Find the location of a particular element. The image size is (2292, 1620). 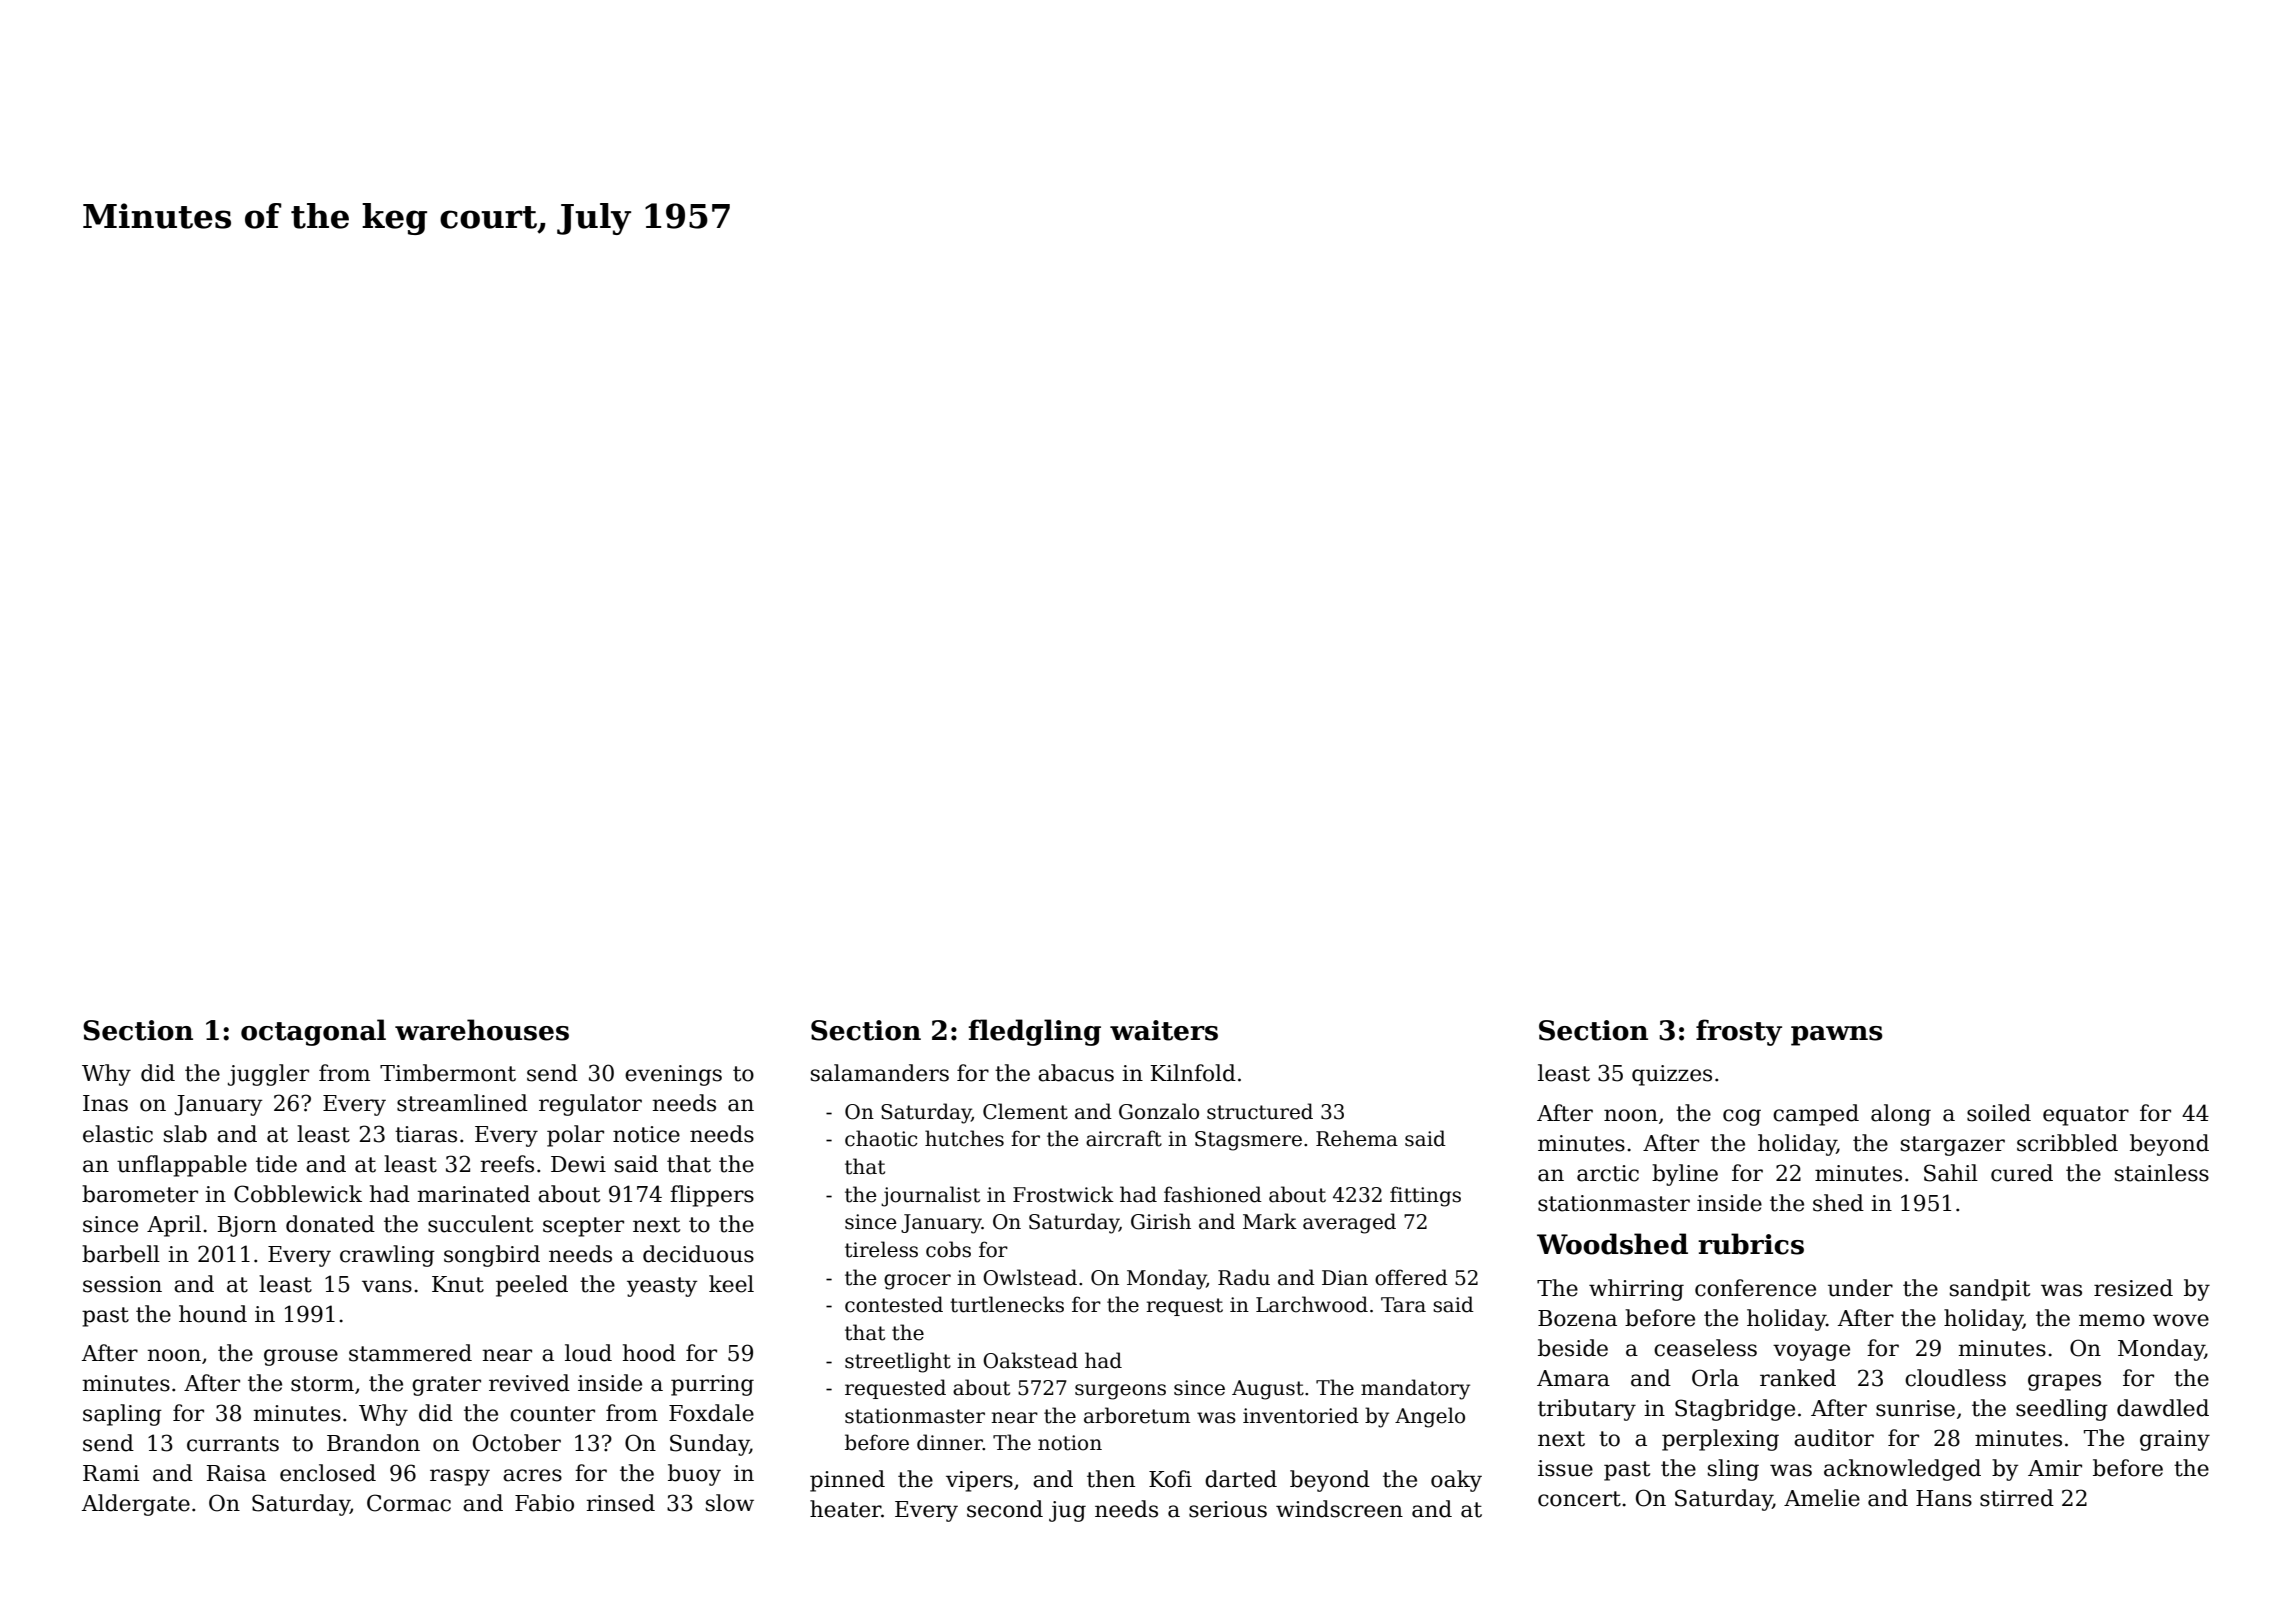

fledgling is located at coordinates (1034, 1032).
